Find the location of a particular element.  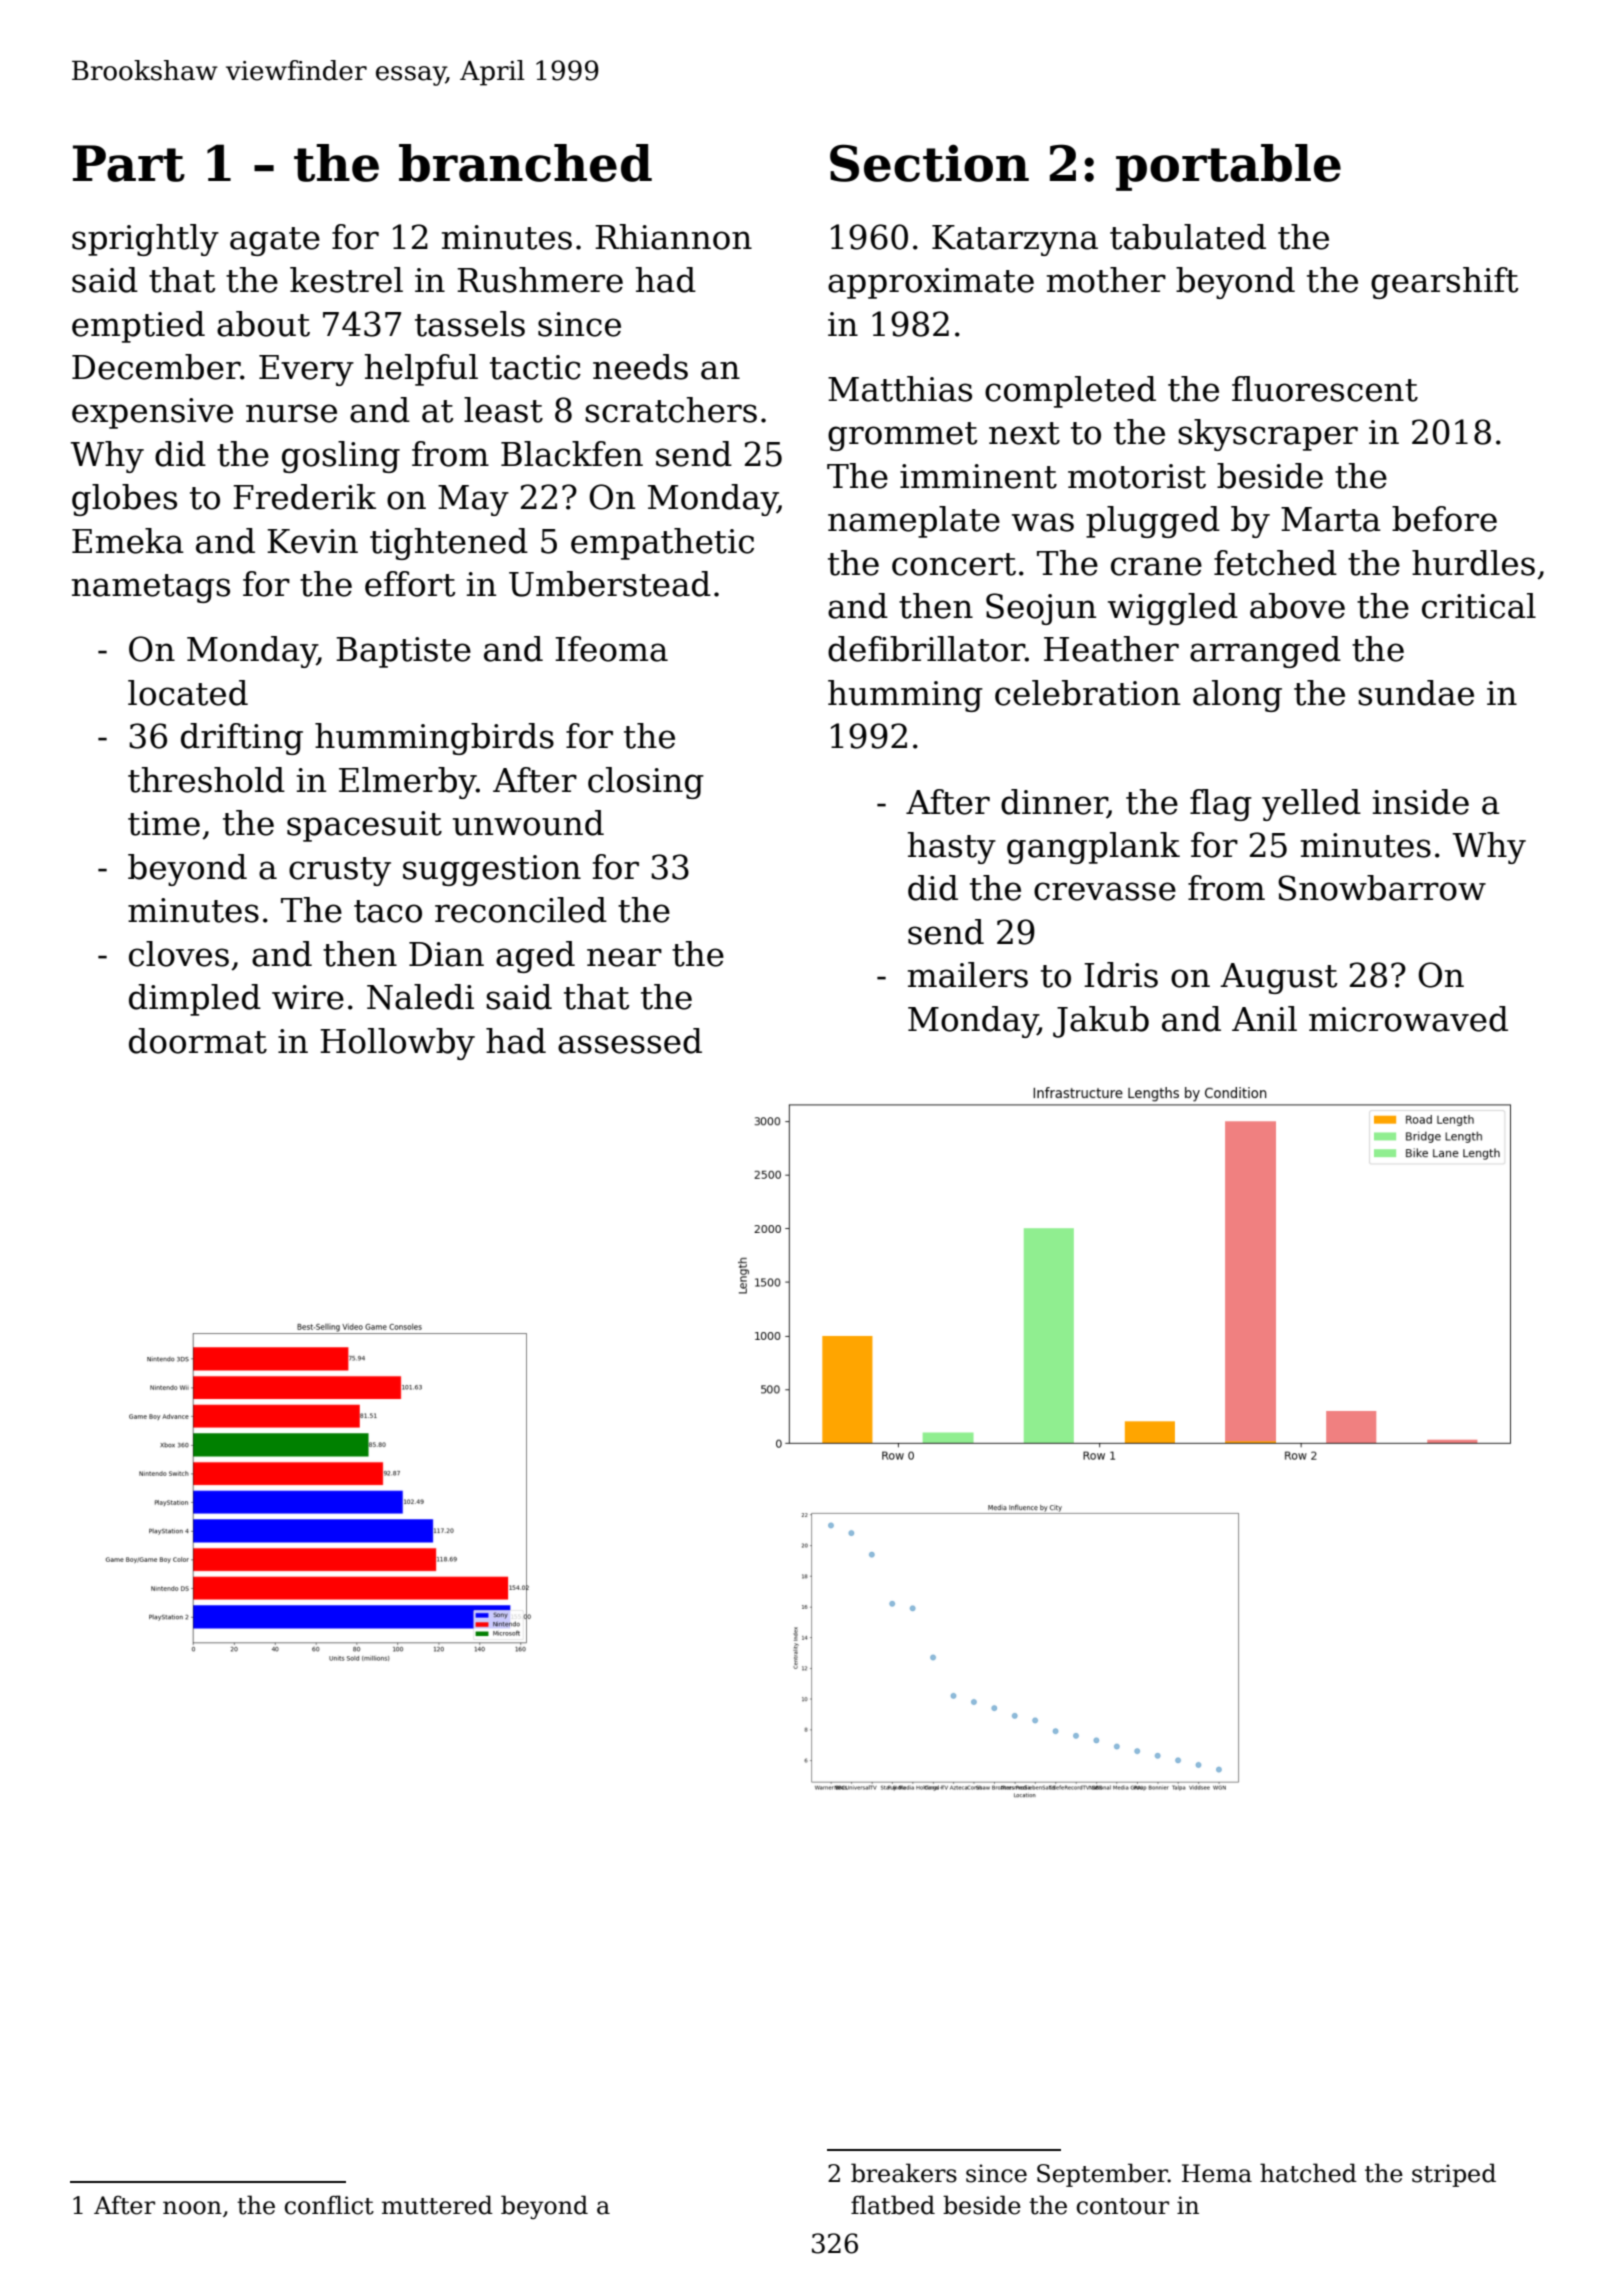

portable is located at coordinates (1228, 167).
